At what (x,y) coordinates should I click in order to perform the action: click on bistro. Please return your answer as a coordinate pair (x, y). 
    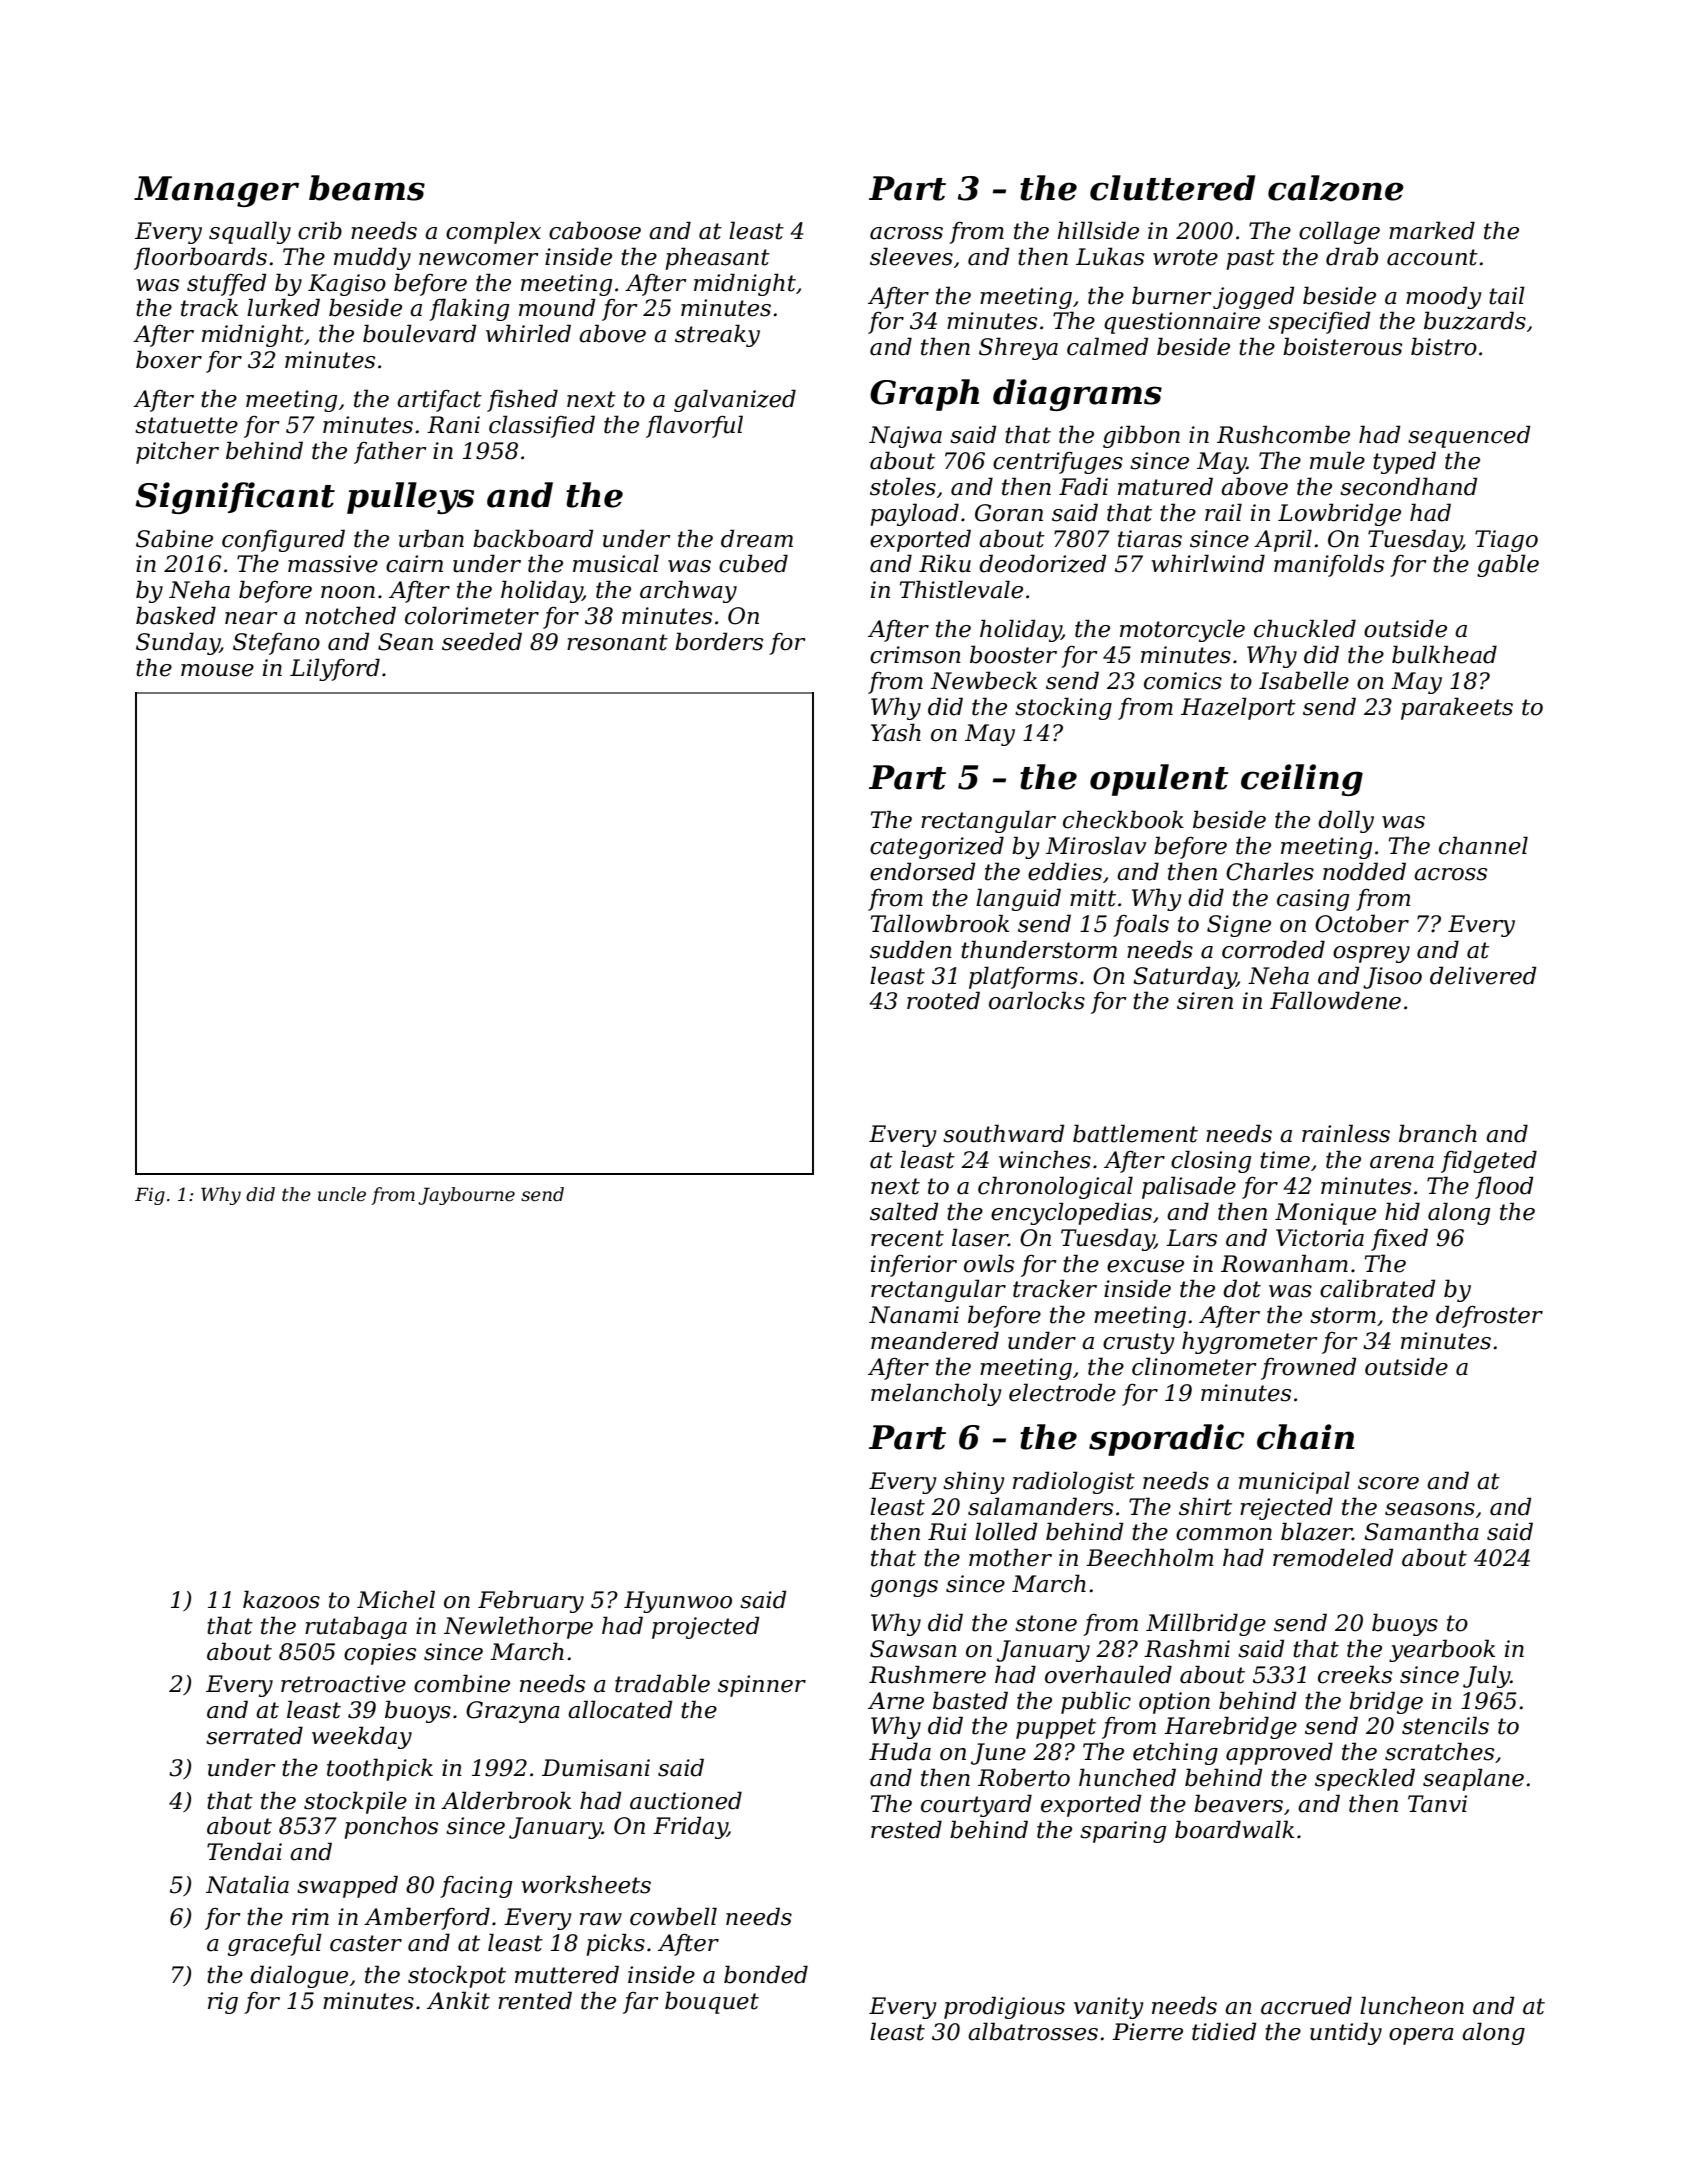
    Looking at the image, I should click on (1444, 346).
